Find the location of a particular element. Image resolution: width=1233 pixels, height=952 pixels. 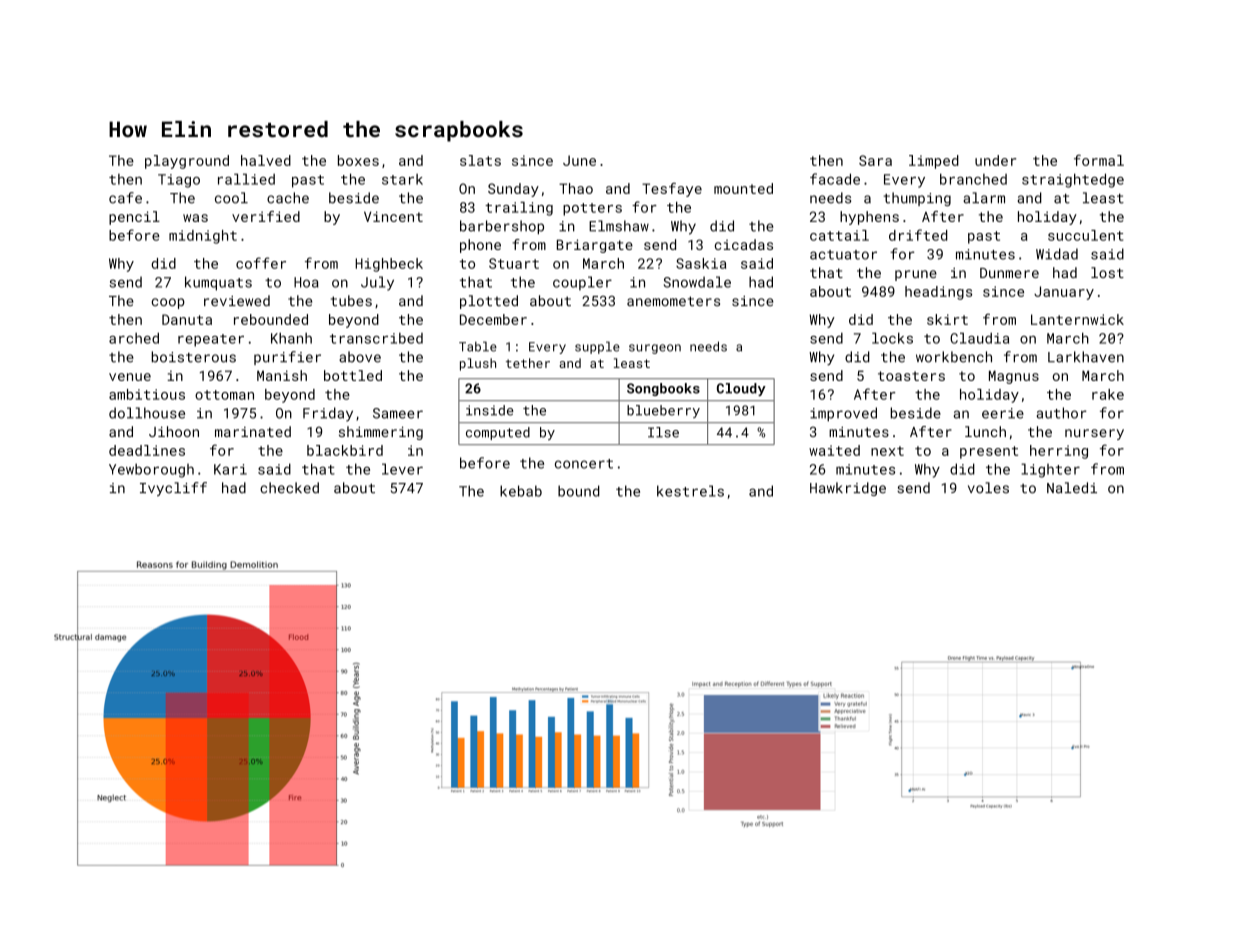

marinated is located at coordinates (253, 431).
